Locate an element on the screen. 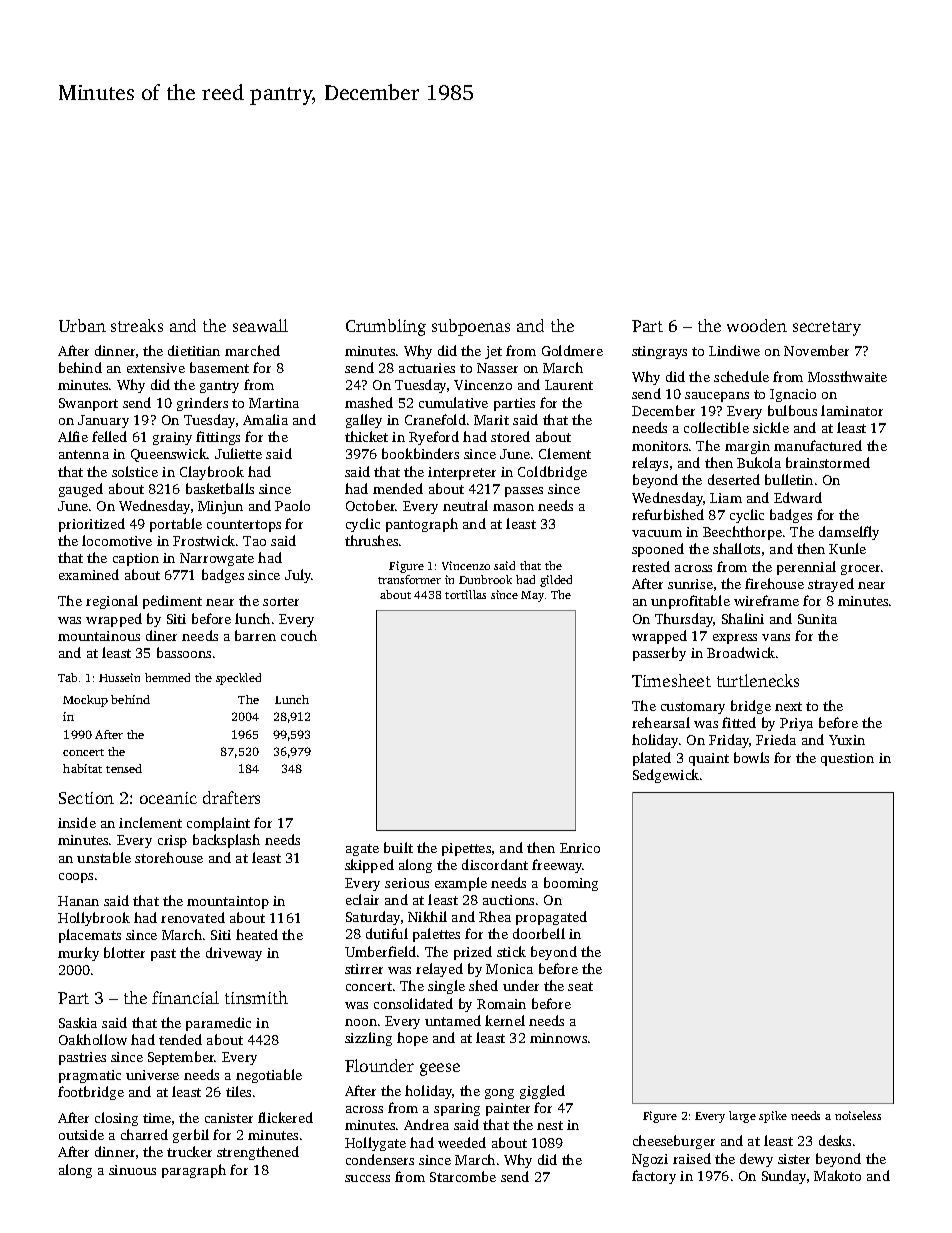  gilded is located at coordinates (556, 581).
